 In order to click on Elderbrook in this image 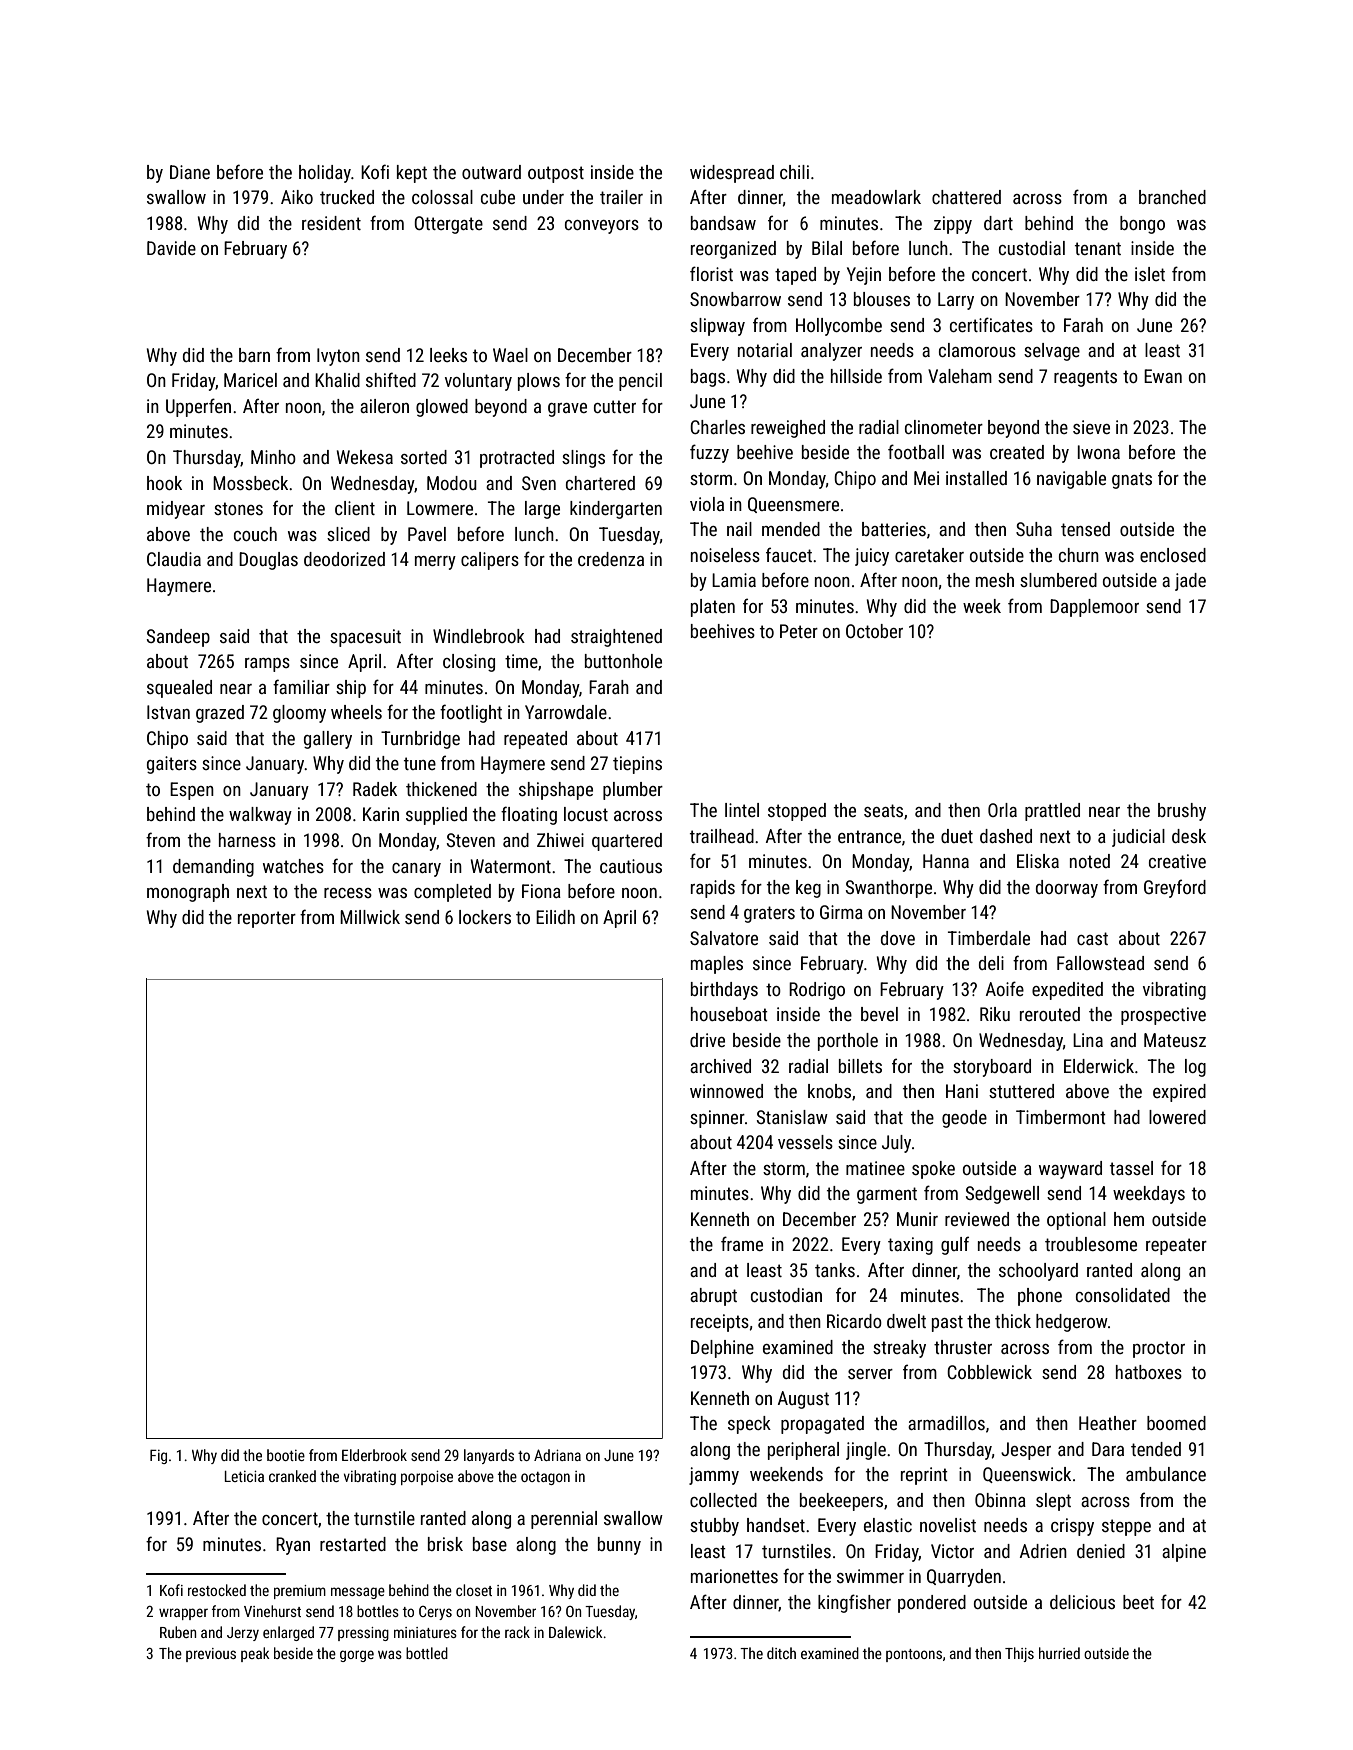, I will do `click(374, 1455)`.
